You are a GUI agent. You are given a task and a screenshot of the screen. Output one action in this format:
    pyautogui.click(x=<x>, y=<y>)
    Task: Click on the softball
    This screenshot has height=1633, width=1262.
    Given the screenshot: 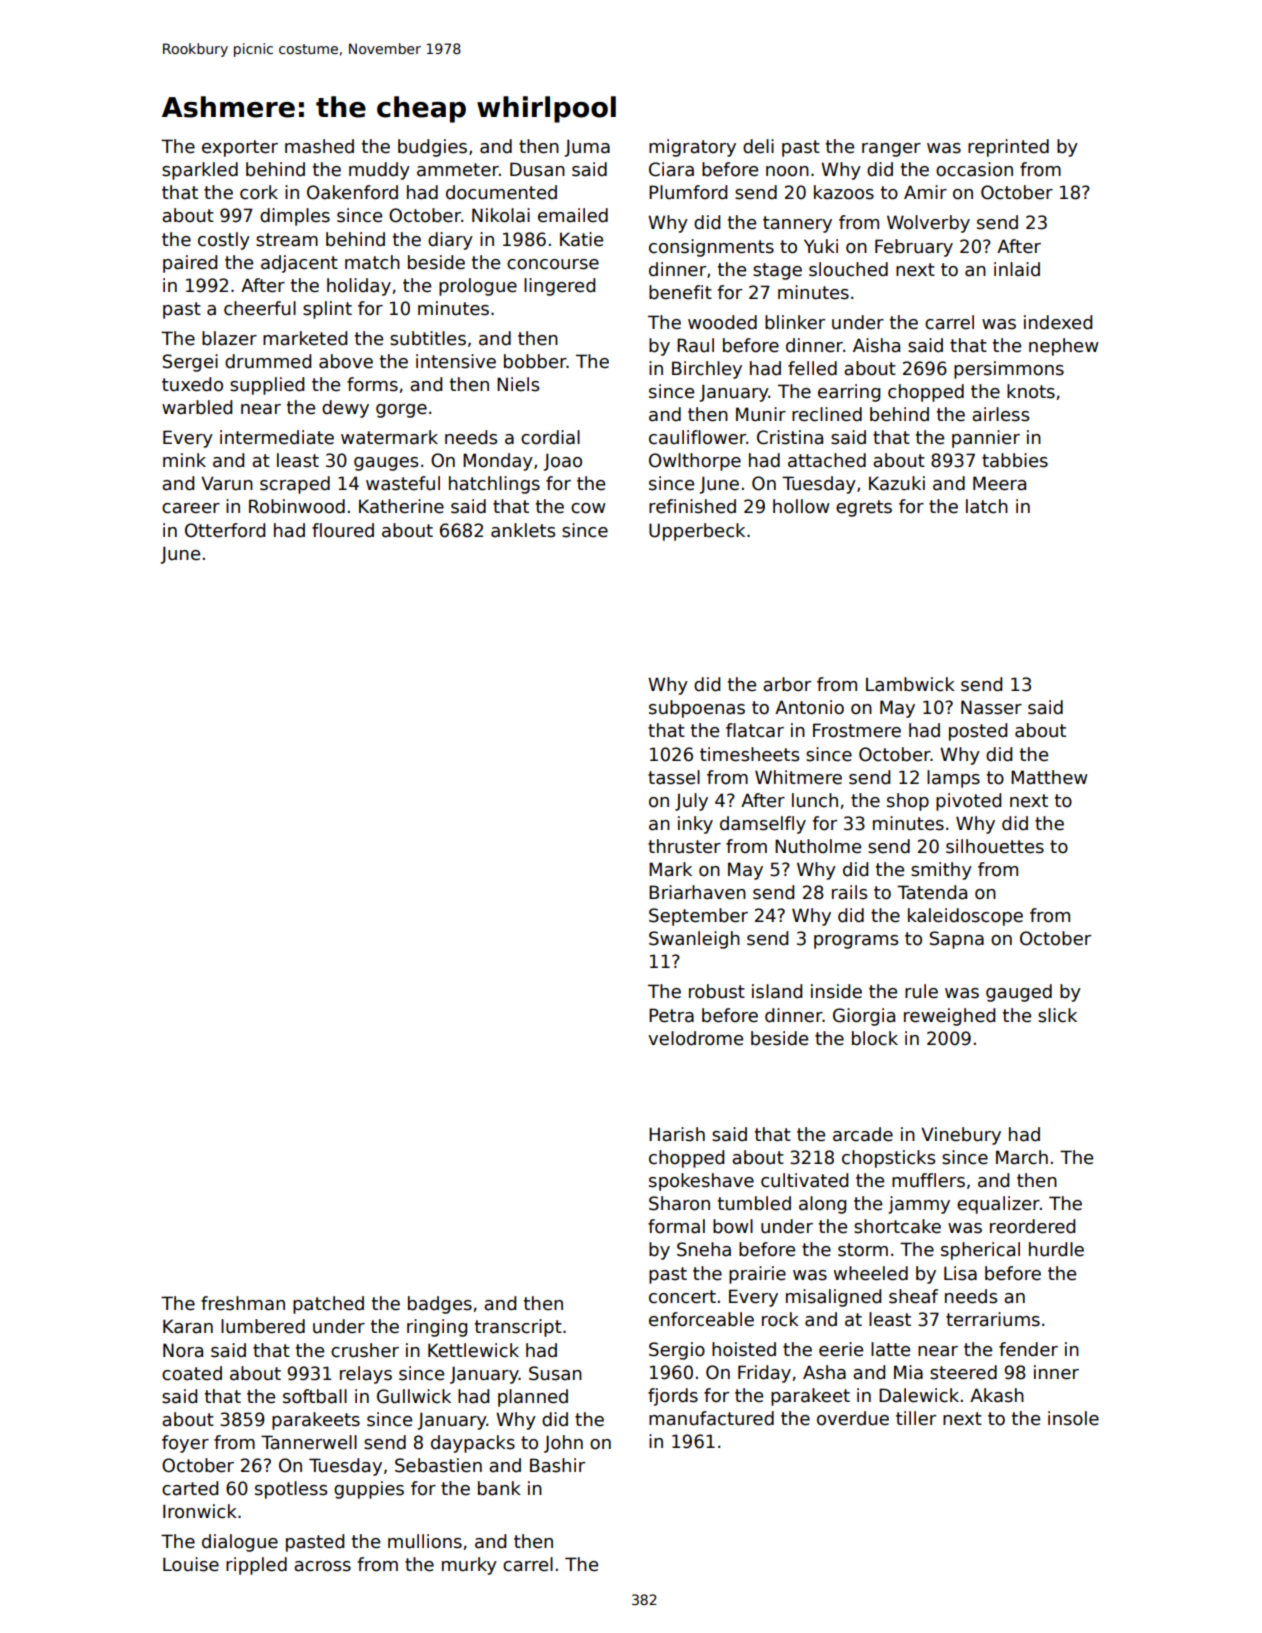 What is the action you would take?
    pyautogui.click(x=315, y=1396)
